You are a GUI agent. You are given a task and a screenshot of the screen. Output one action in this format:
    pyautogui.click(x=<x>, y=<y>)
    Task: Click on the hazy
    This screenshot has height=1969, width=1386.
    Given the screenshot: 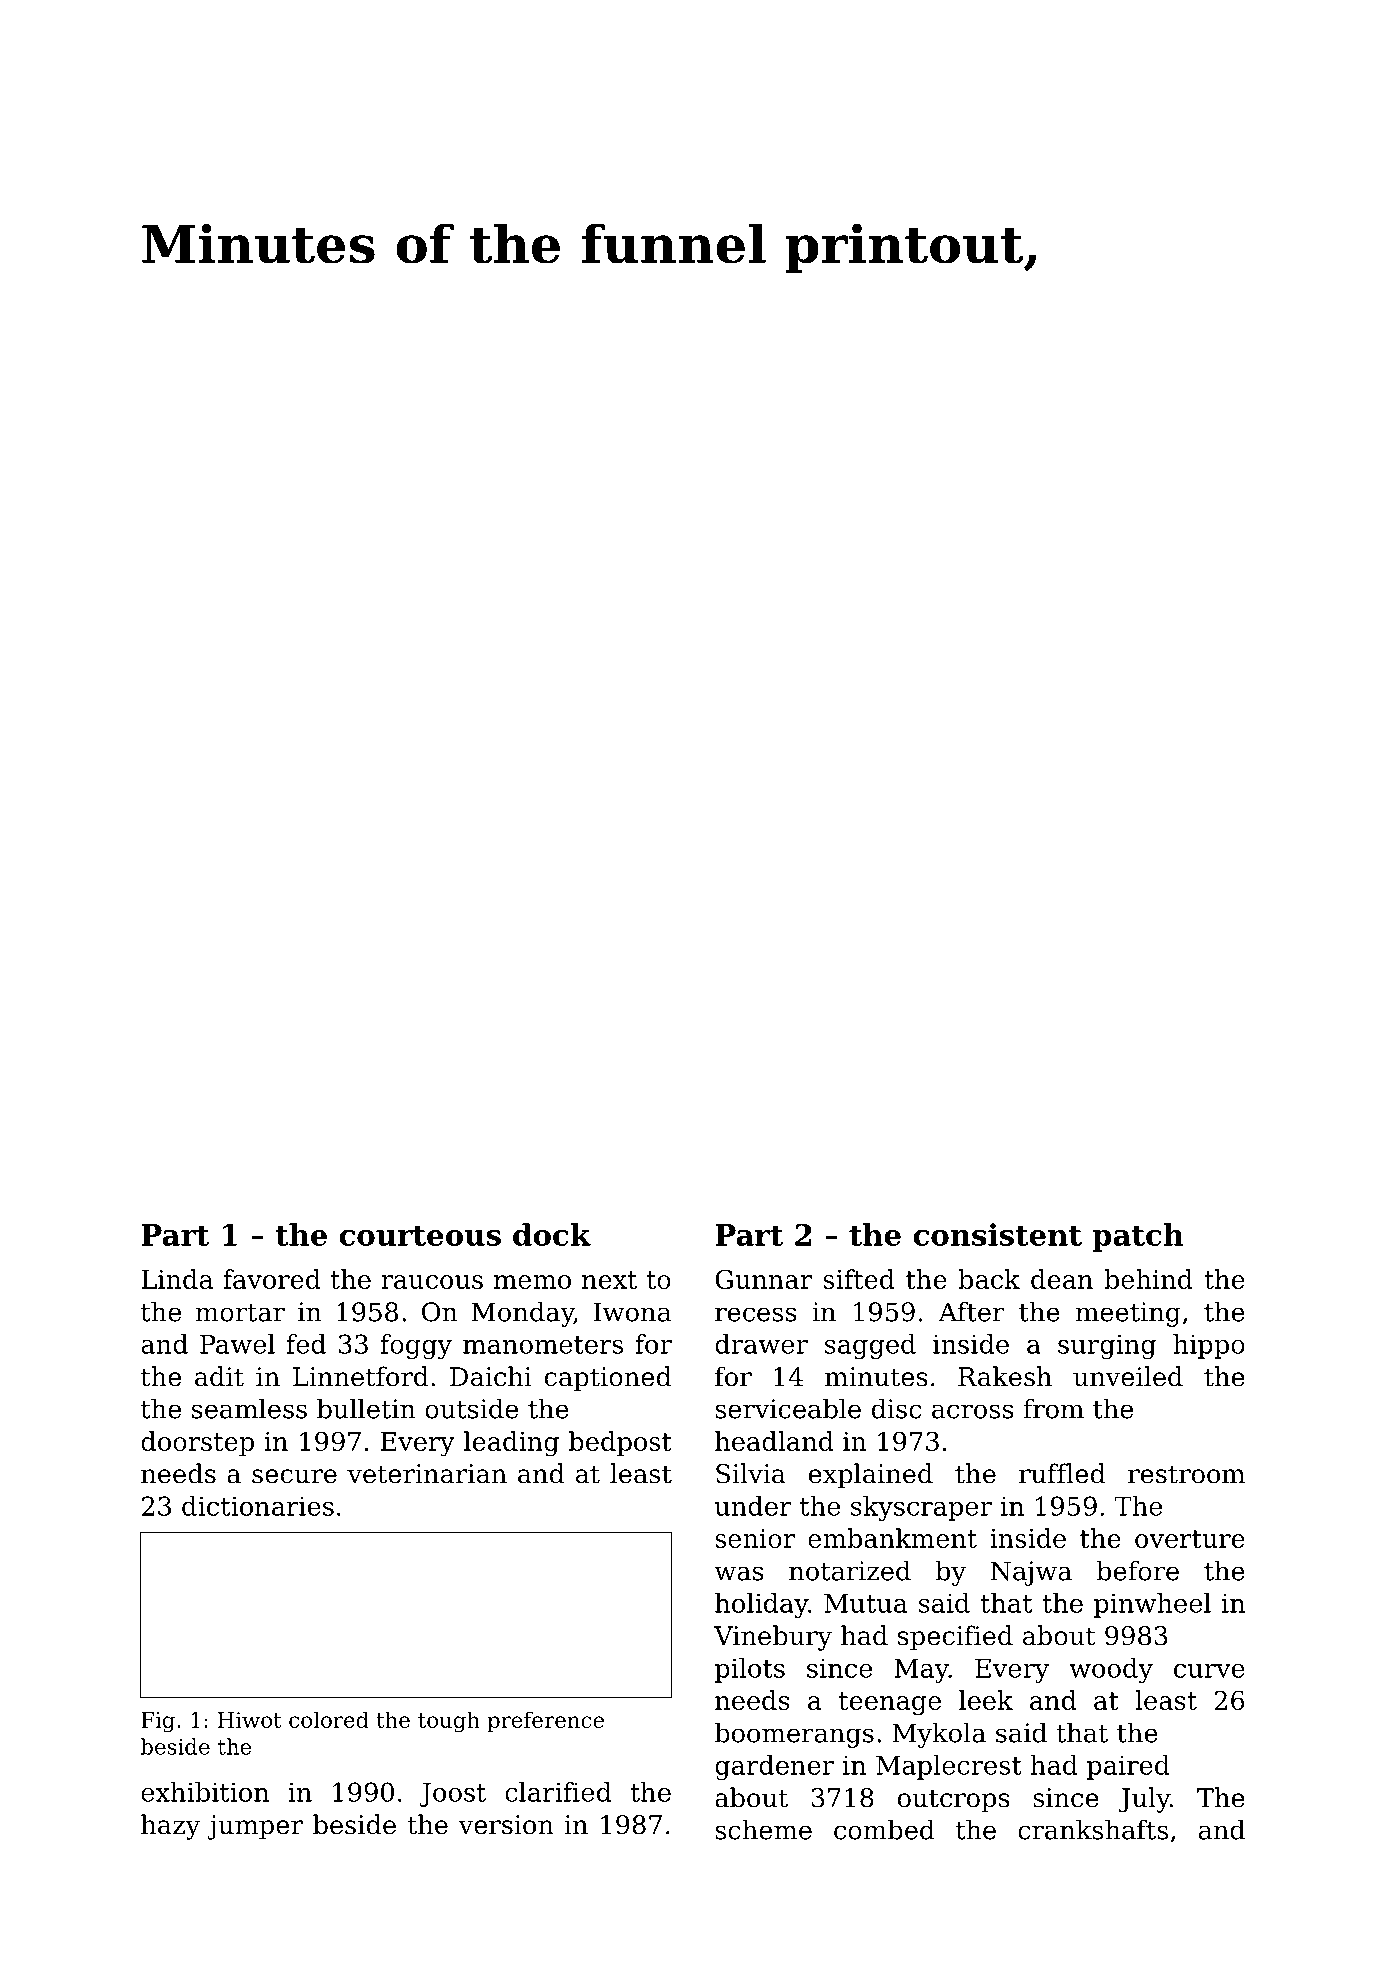 What is the action you would take?
    pyautogui.click(x=170, y=1827)
